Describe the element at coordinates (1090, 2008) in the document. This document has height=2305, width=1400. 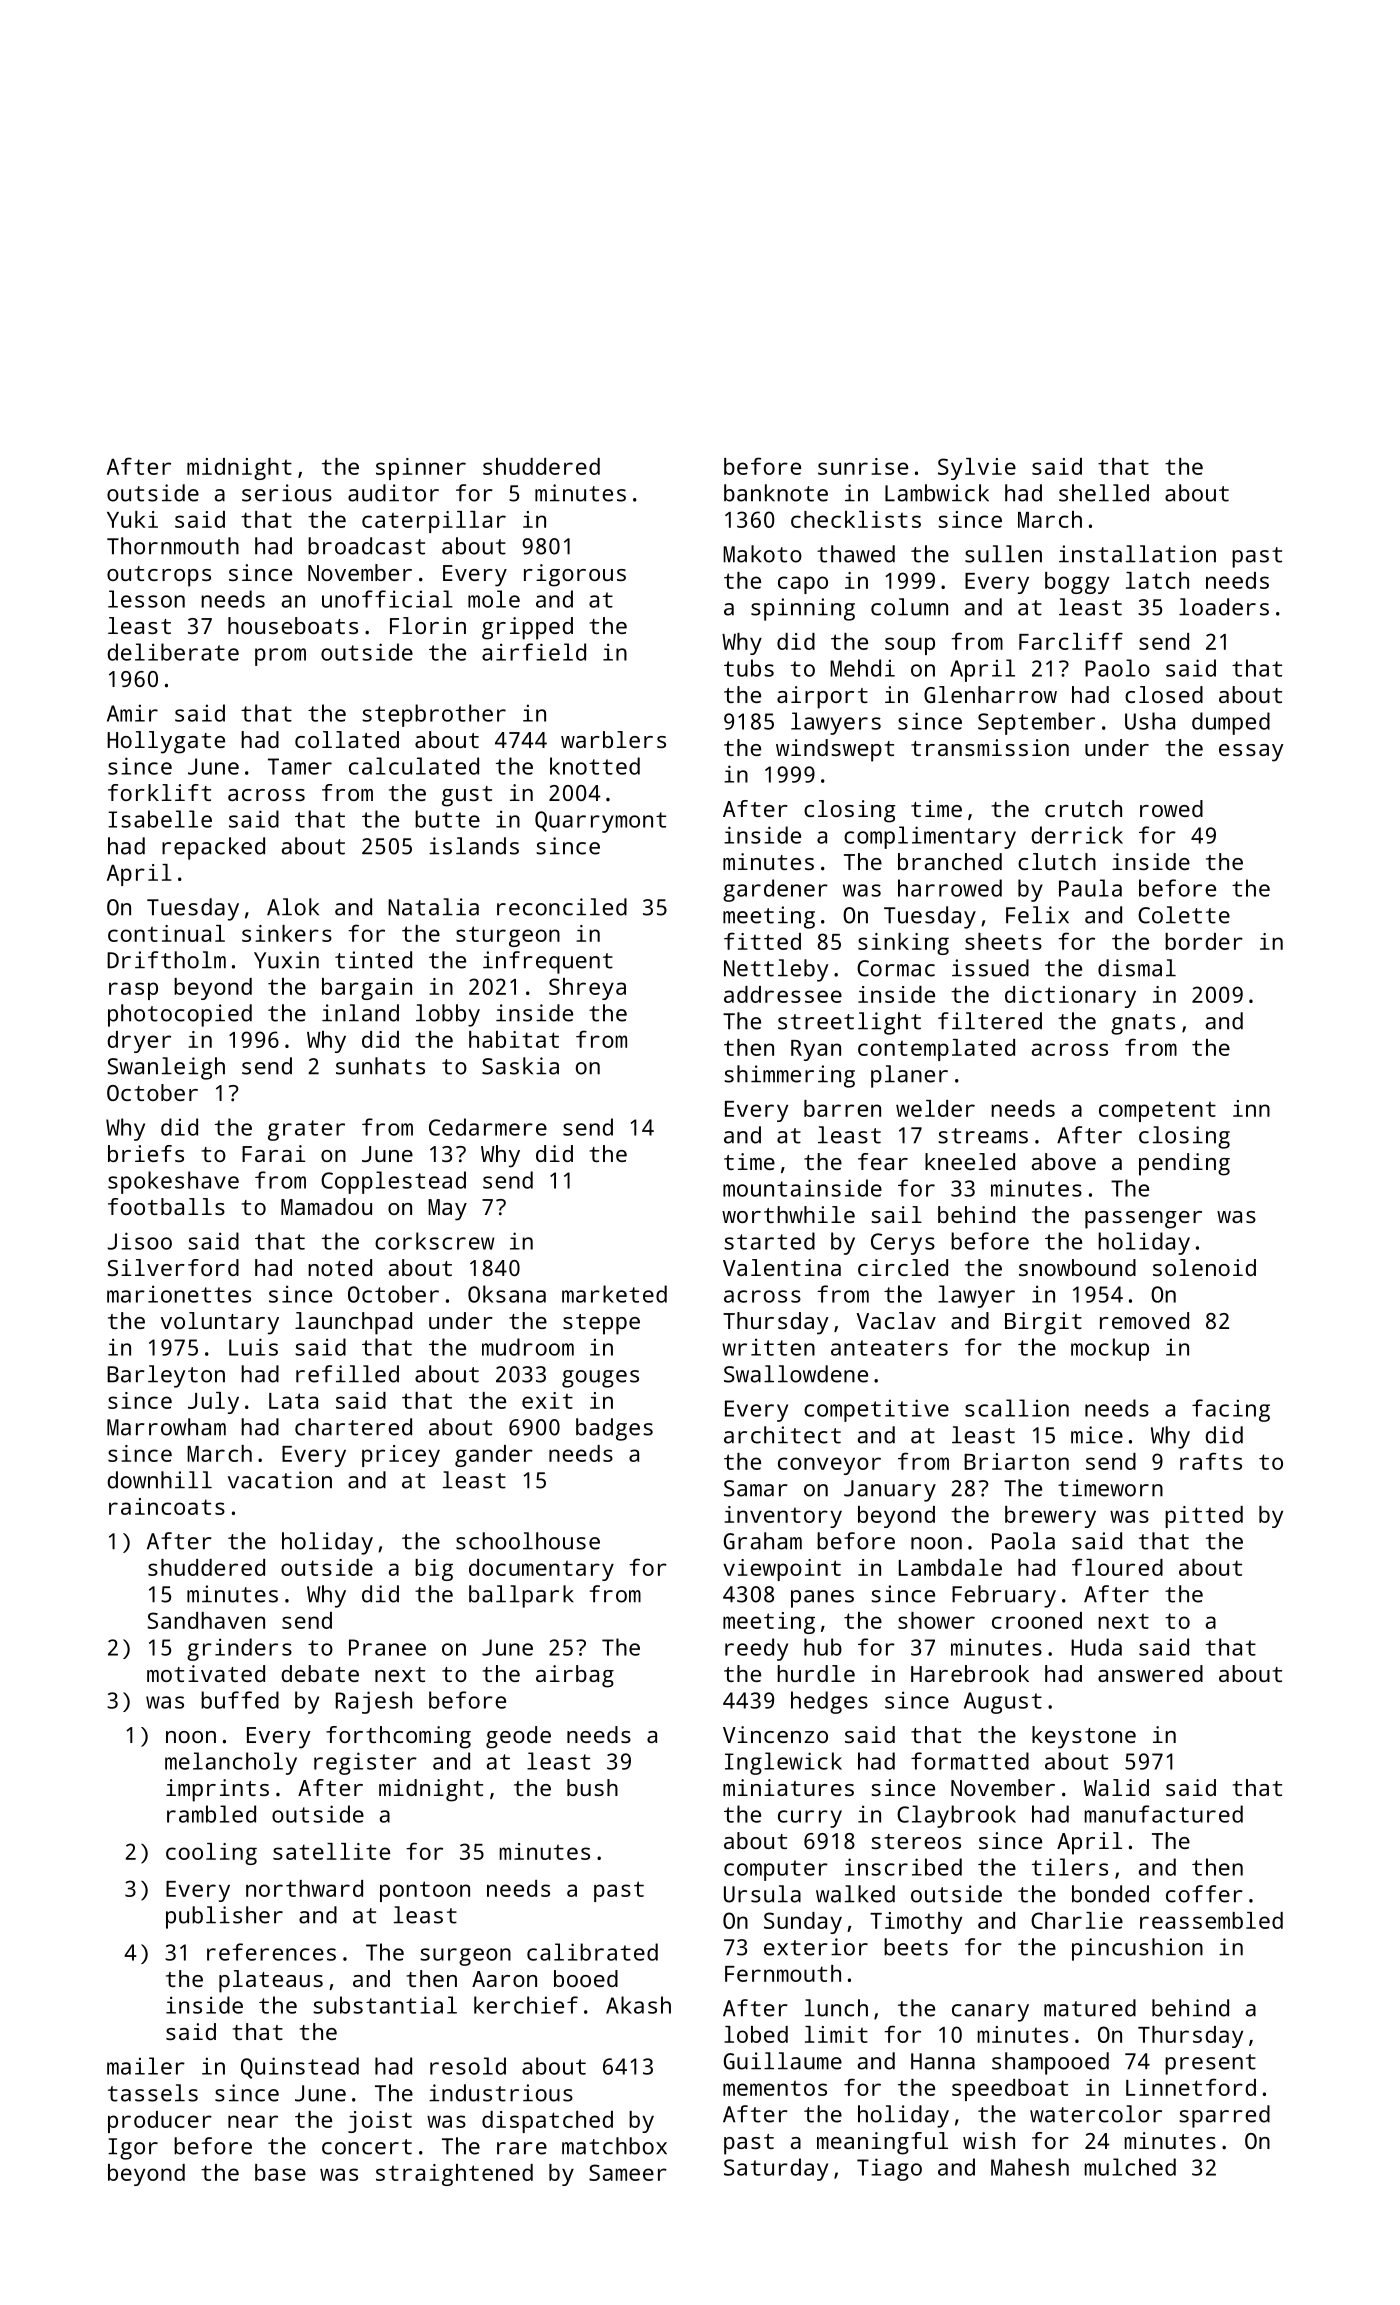
I see `matured` at that location.
